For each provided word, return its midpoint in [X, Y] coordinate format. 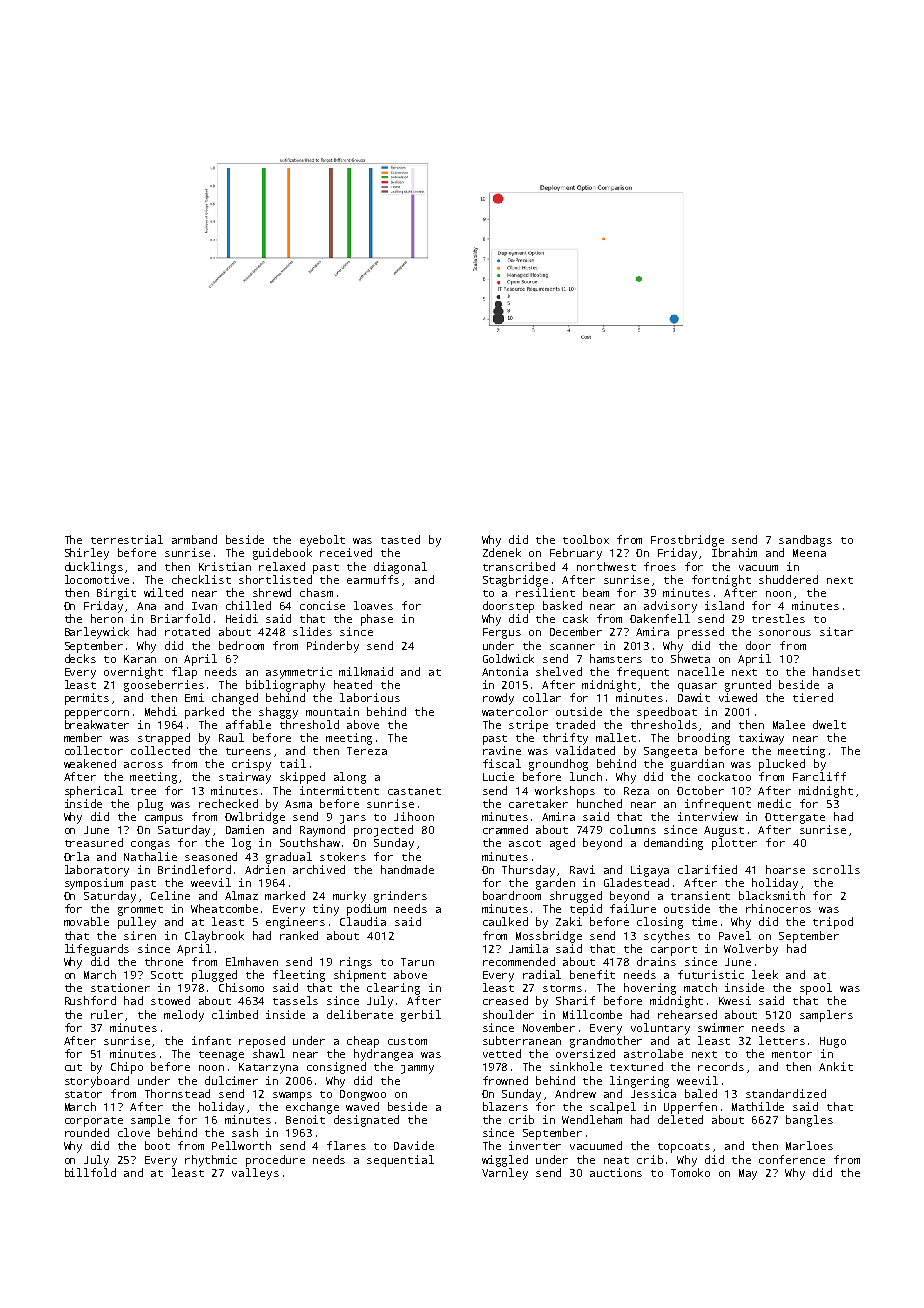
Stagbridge [515, 581]
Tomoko [690, 1172]
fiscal [502, 763]
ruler [107, 1014]
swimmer [721, 1027]
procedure [275, 1161]
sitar [836, 631]
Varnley [505, 1174]
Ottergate [795, 818]
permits [87, 699]
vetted [502, 1053]
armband [194, 539]
